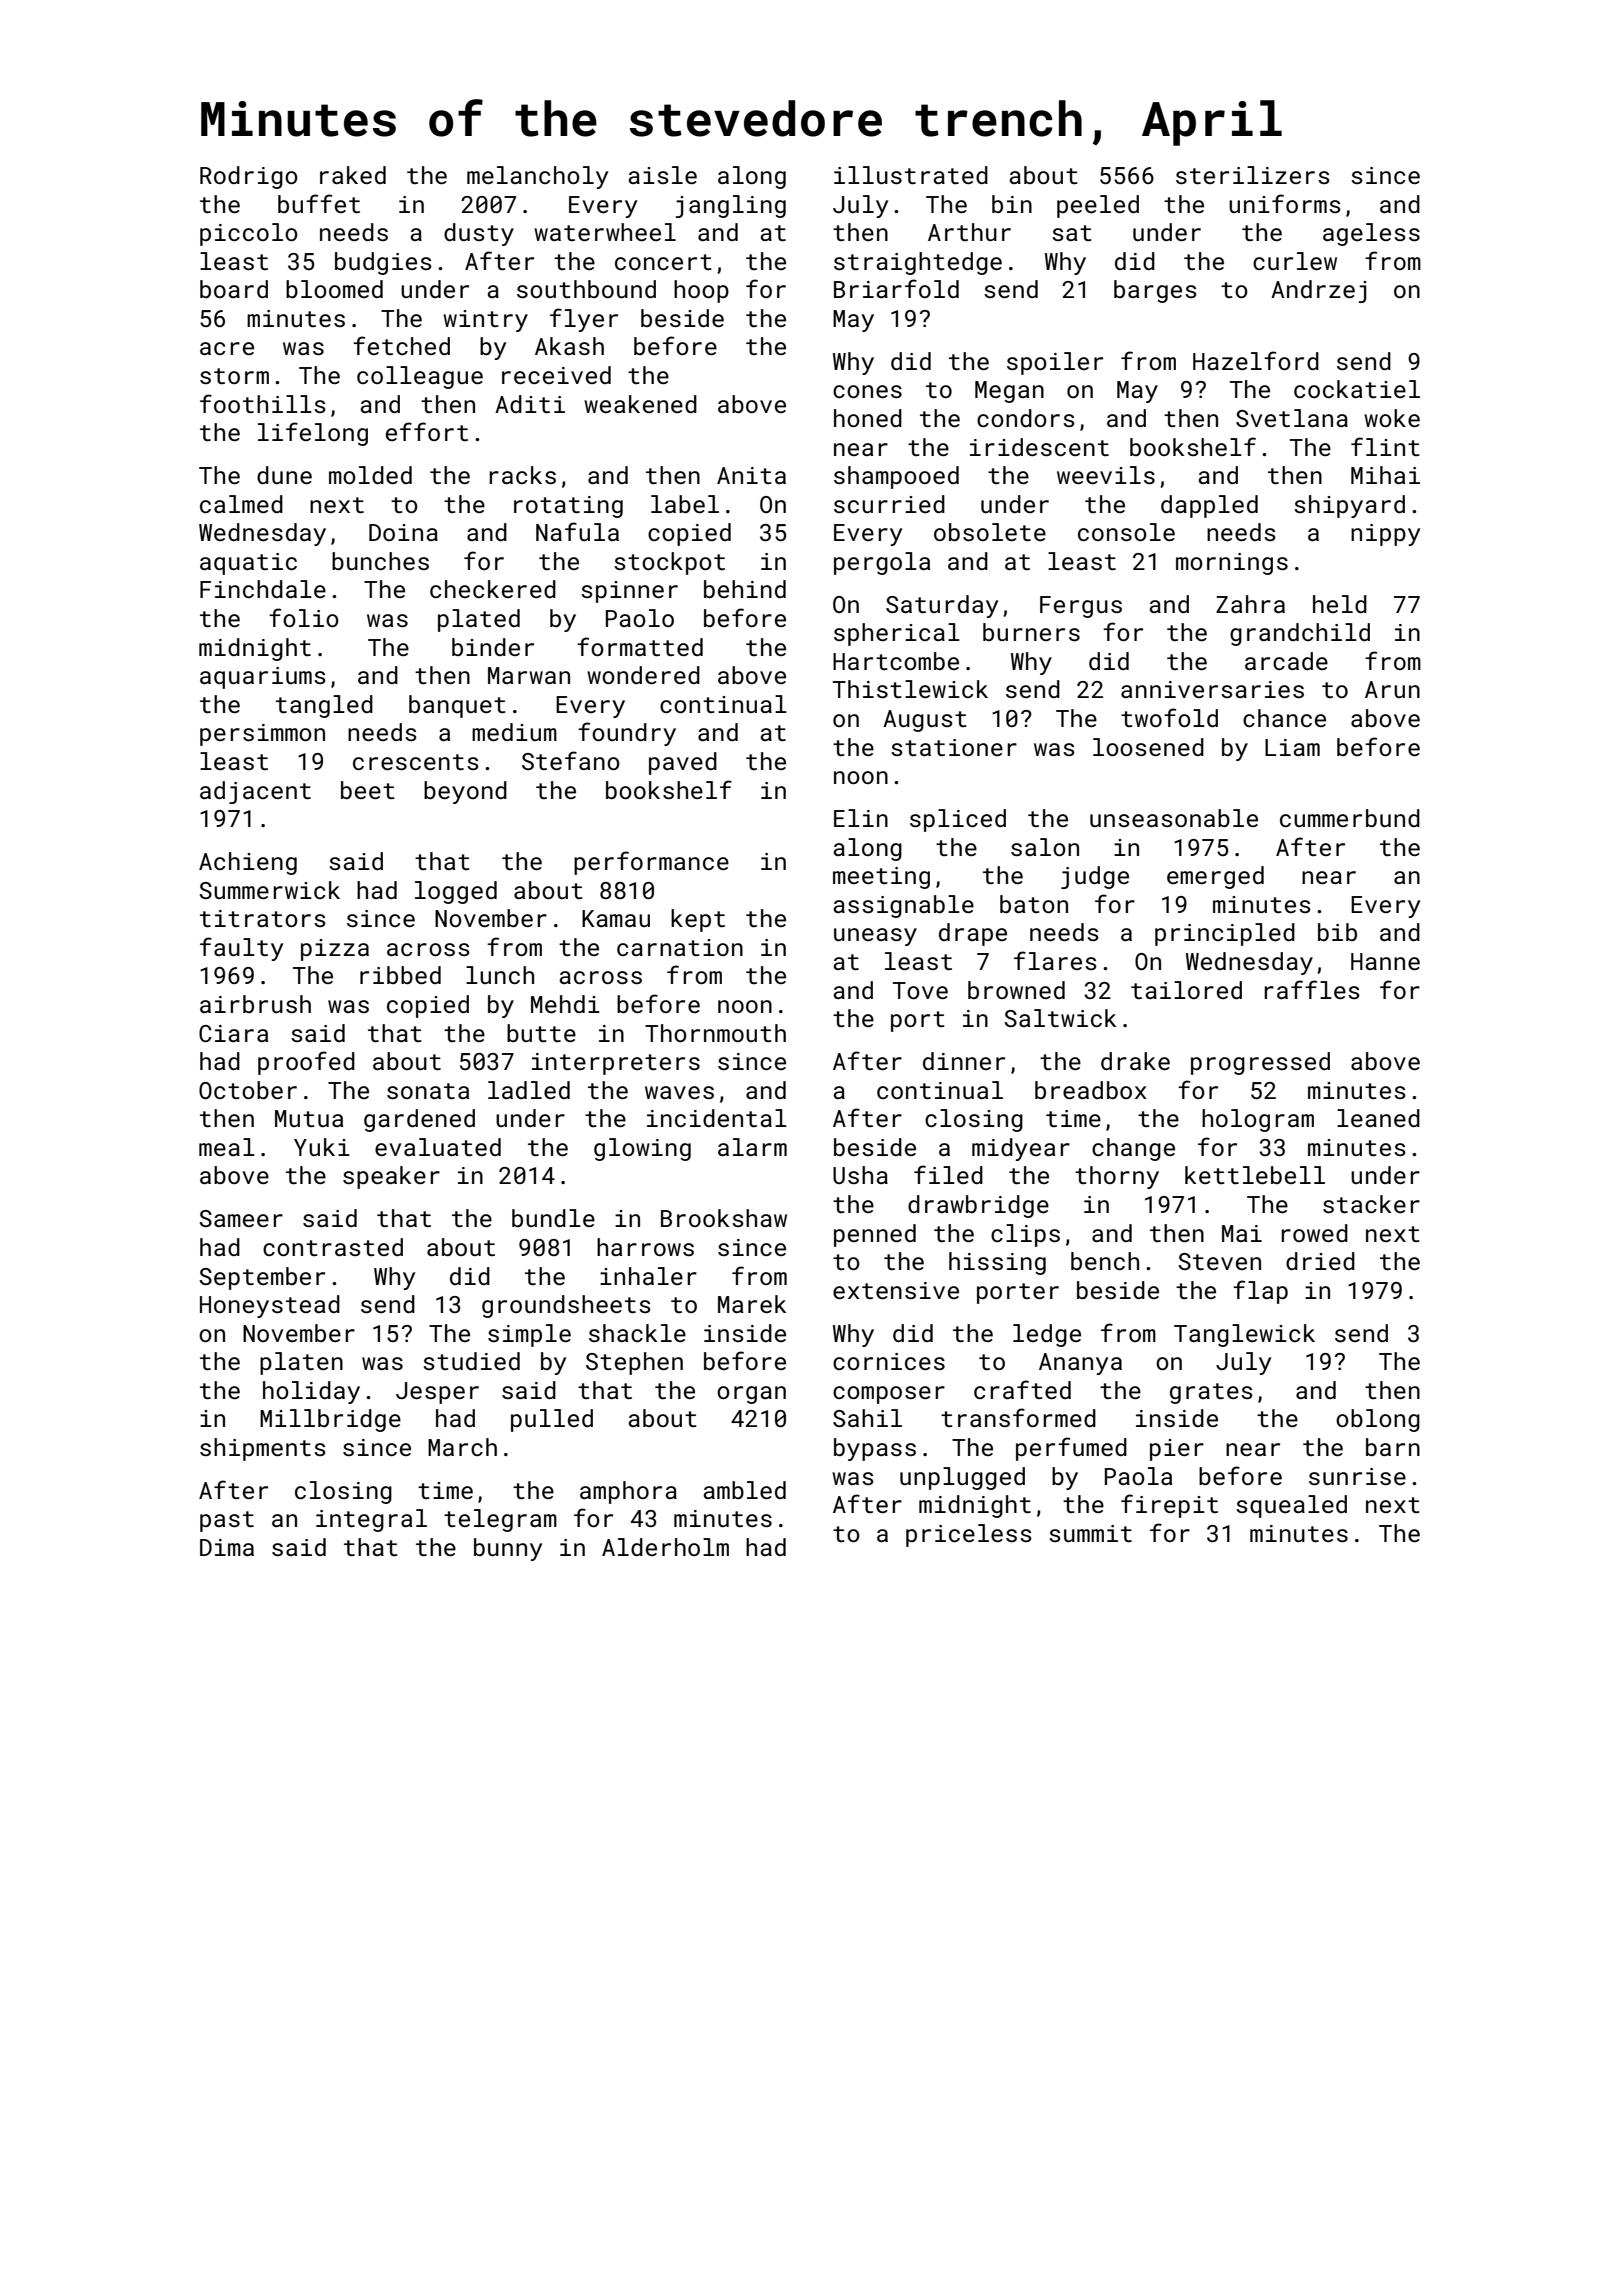  Describe the element at coordinates (1016, 990) in the document. I see `browned` at that location.
